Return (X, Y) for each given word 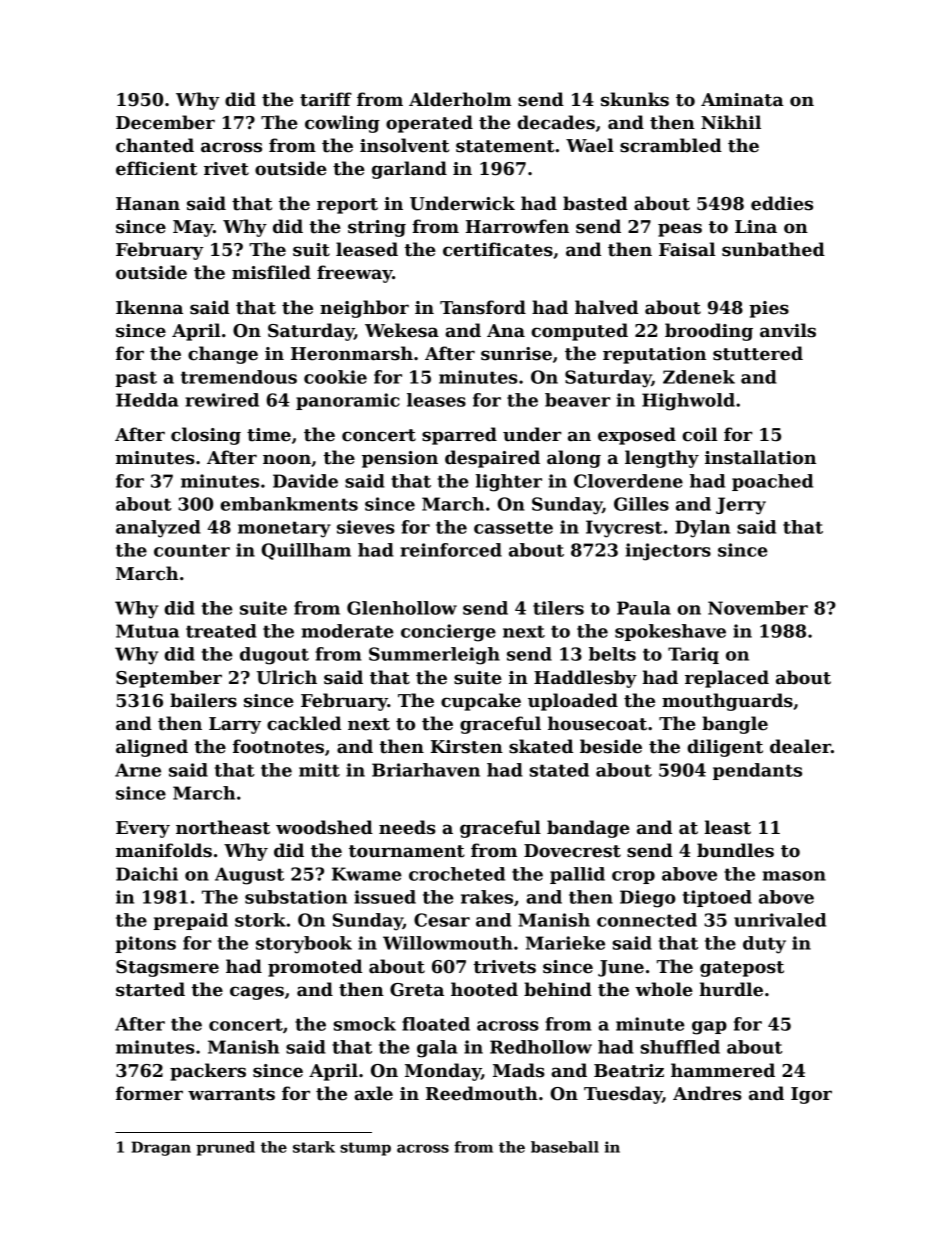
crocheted (457, 874)
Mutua (147, 631)
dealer (800, 746)
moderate (347, 631)
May (193, 228)
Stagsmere (167, 968)
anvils (788, 330)
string (377, 228)
